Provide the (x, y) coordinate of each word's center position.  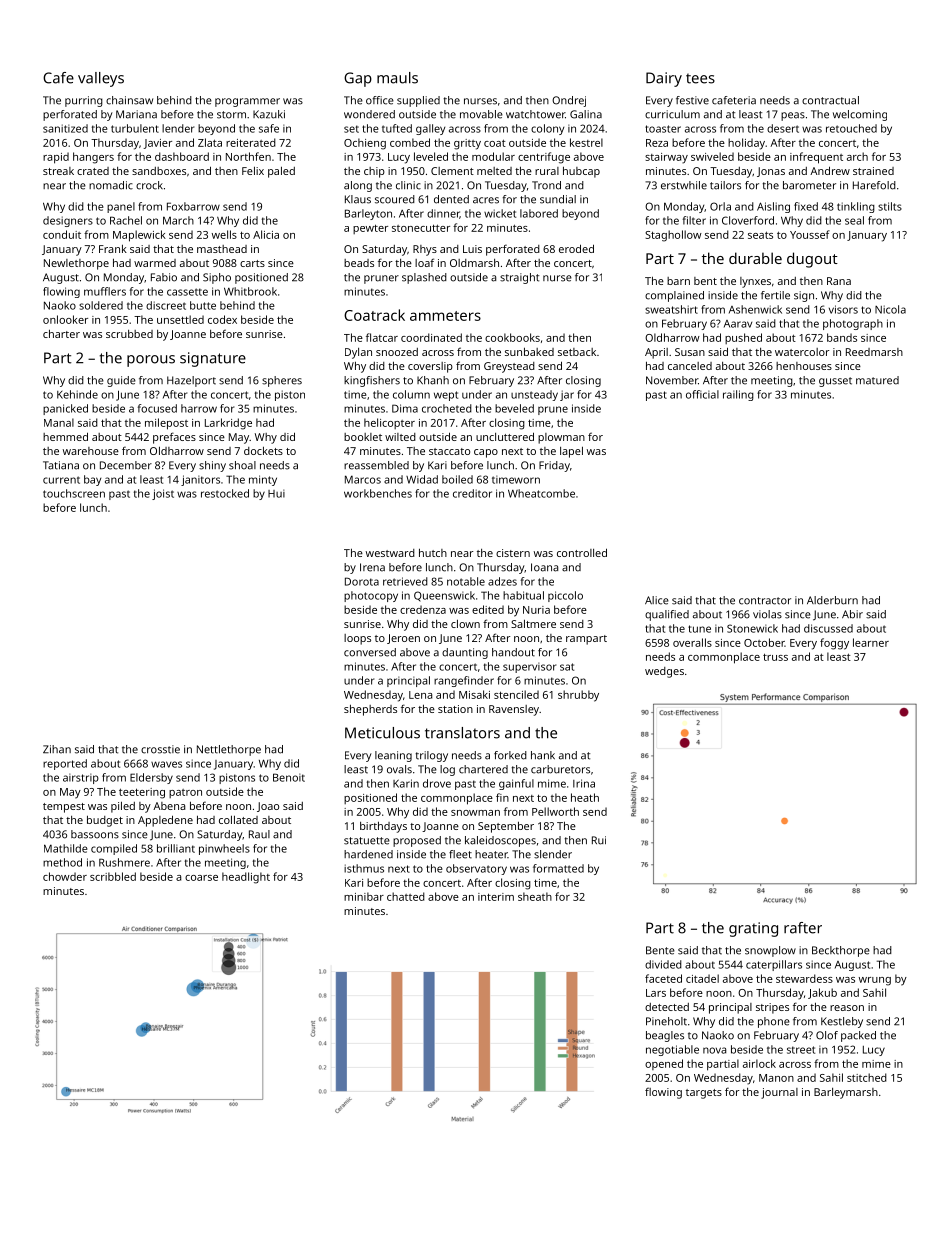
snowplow (770, 951)
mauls (397, 78)
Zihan (57, 749)
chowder (65, 876)
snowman (475, 813)
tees (700, 78)
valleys (101, 79)
